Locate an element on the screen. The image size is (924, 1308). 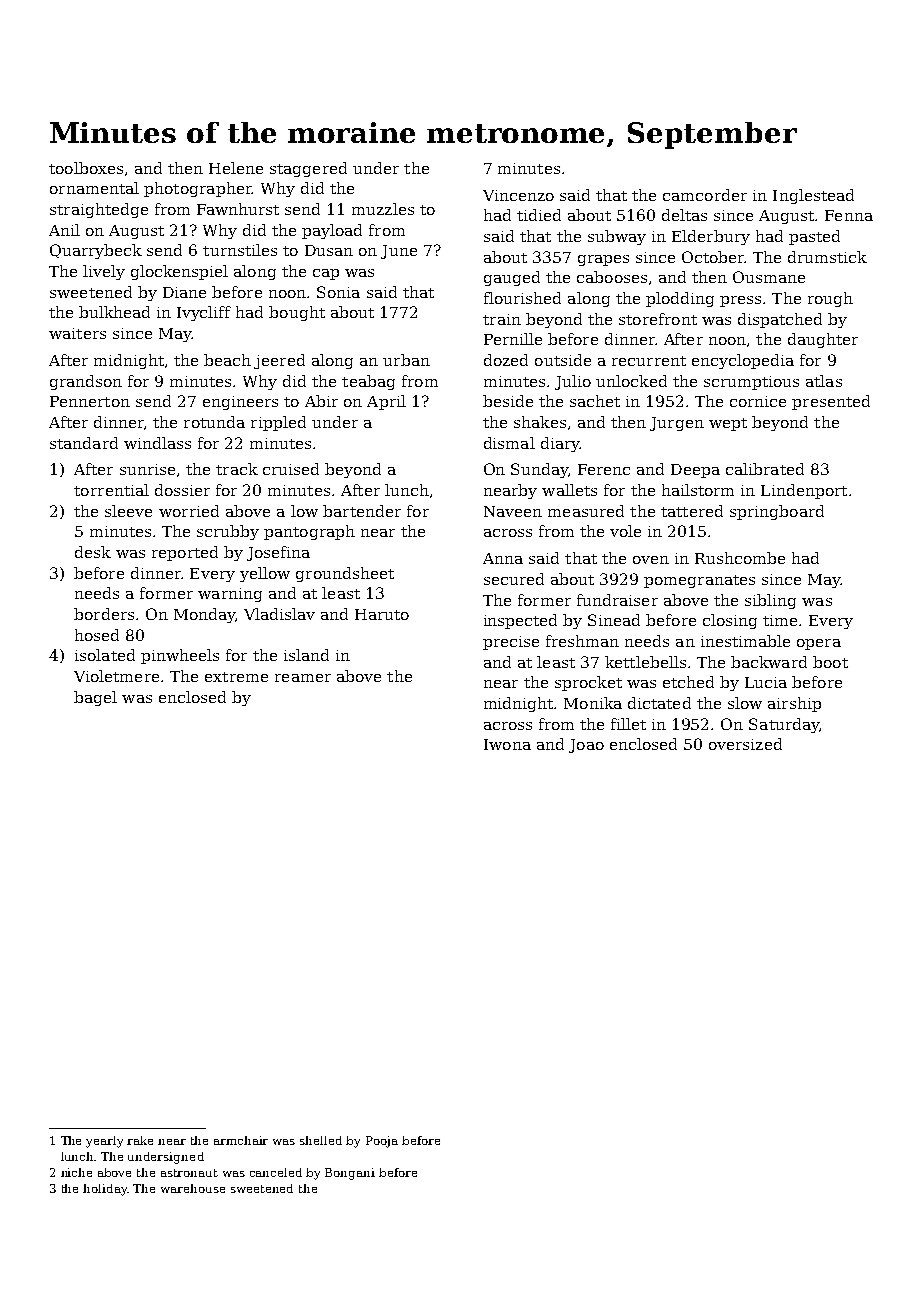
Pooja is located at coordinates (382, 1142).
